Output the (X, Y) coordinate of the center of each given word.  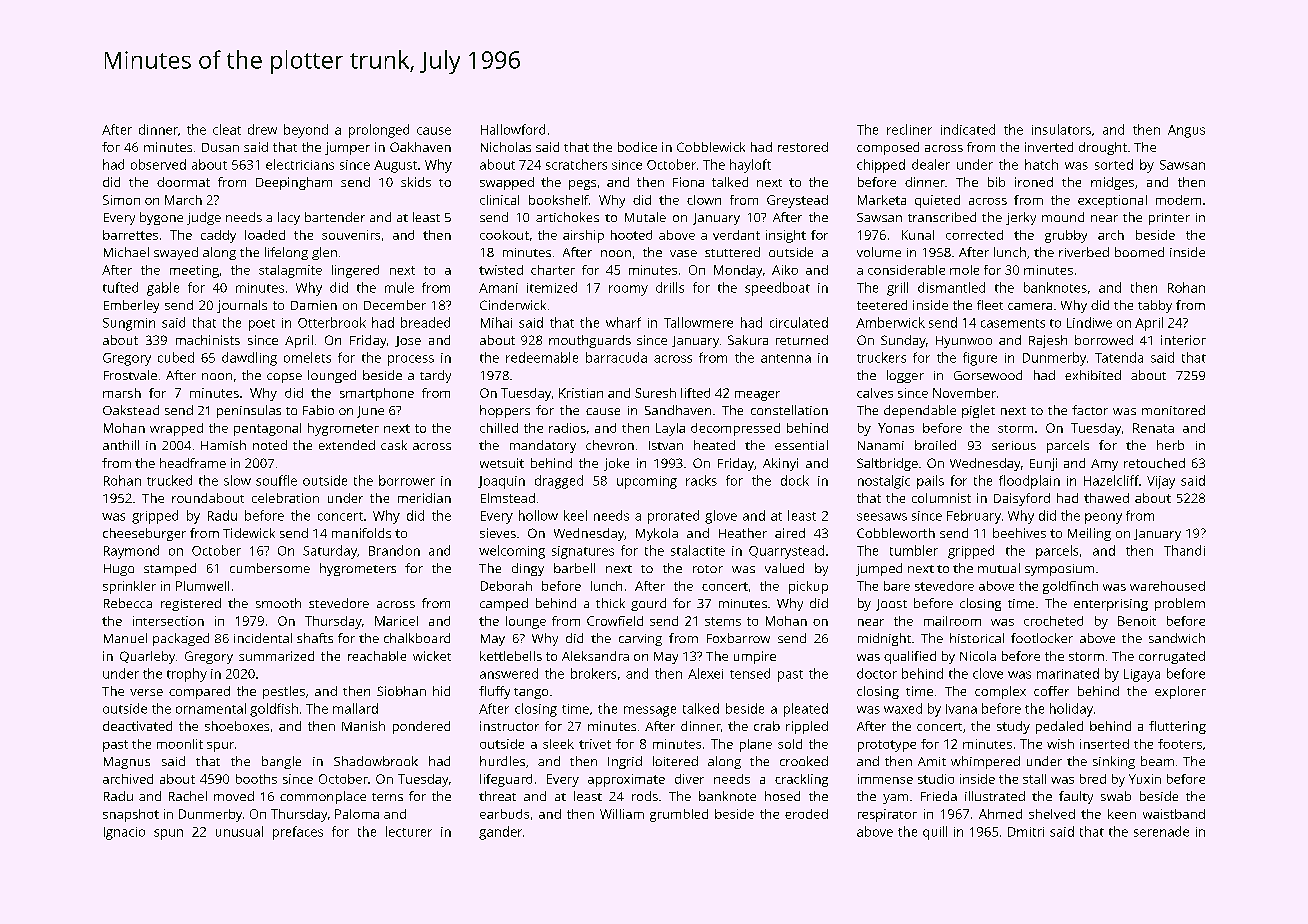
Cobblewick (711, 147)
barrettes (130, 235)
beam (1157, 761)
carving (640, 640)
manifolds (361, 533)
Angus (1186, 131)
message (650, 711)
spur (220, 747)
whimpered (985, 762)
